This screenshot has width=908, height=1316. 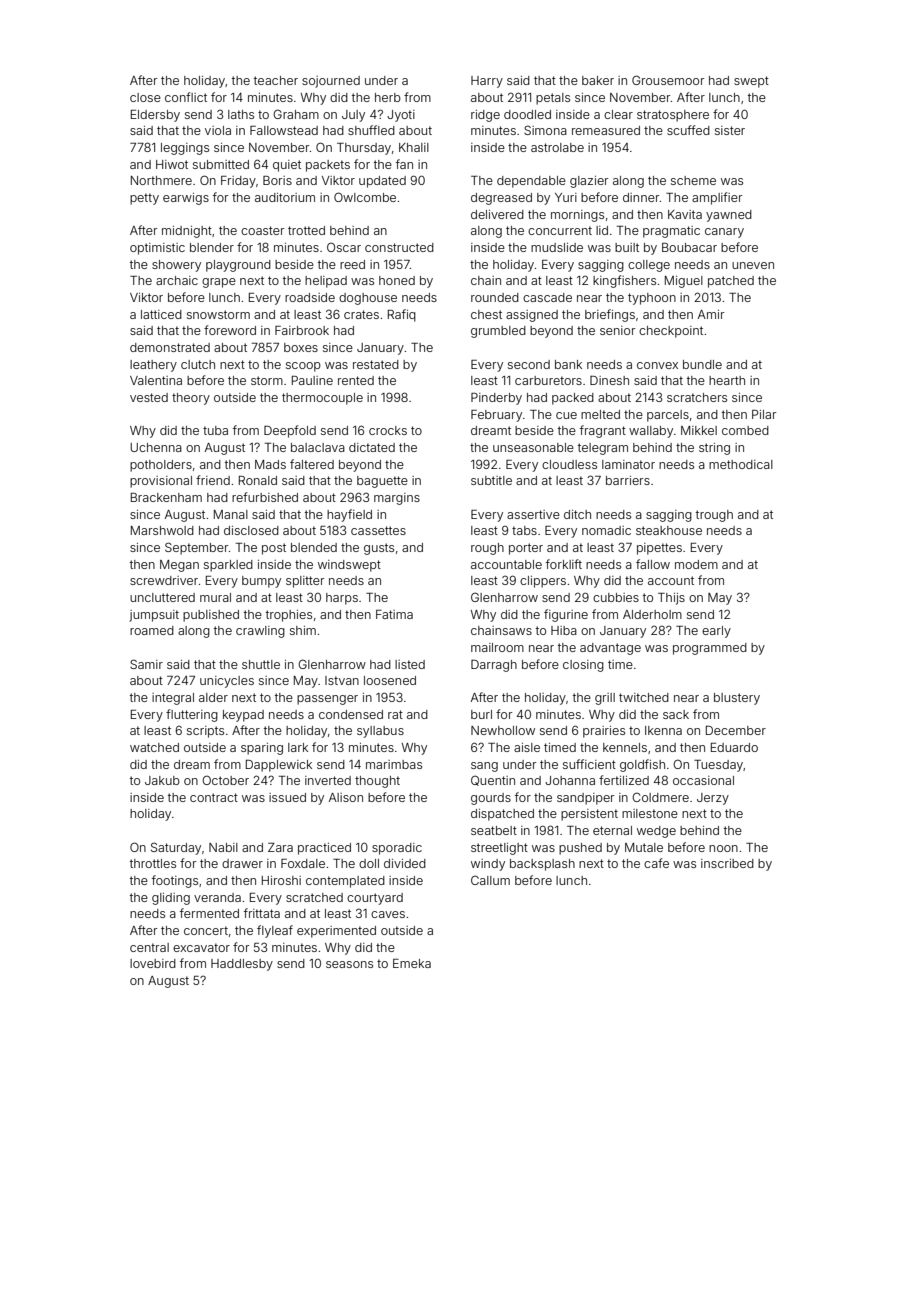 What do you see at coordinates (412, 963) in the screenshot?
I see `Emeka` at bounding box center [412, 963].
